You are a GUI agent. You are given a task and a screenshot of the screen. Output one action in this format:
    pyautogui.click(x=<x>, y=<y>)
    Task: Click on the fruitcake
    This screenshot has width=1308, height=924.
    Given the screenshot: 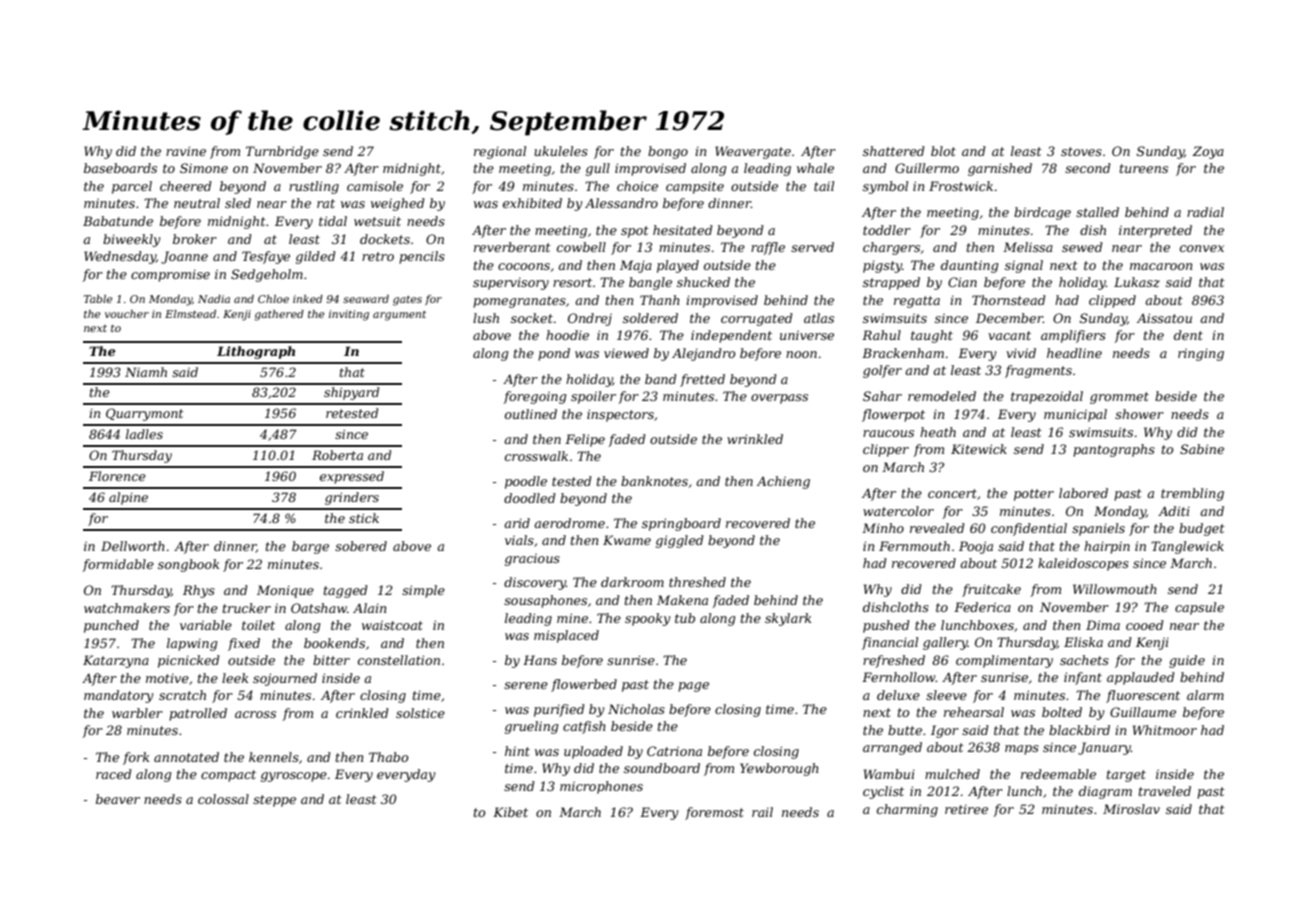 What is the action you would take?
    pyautogui.click(x=991, y=590)
